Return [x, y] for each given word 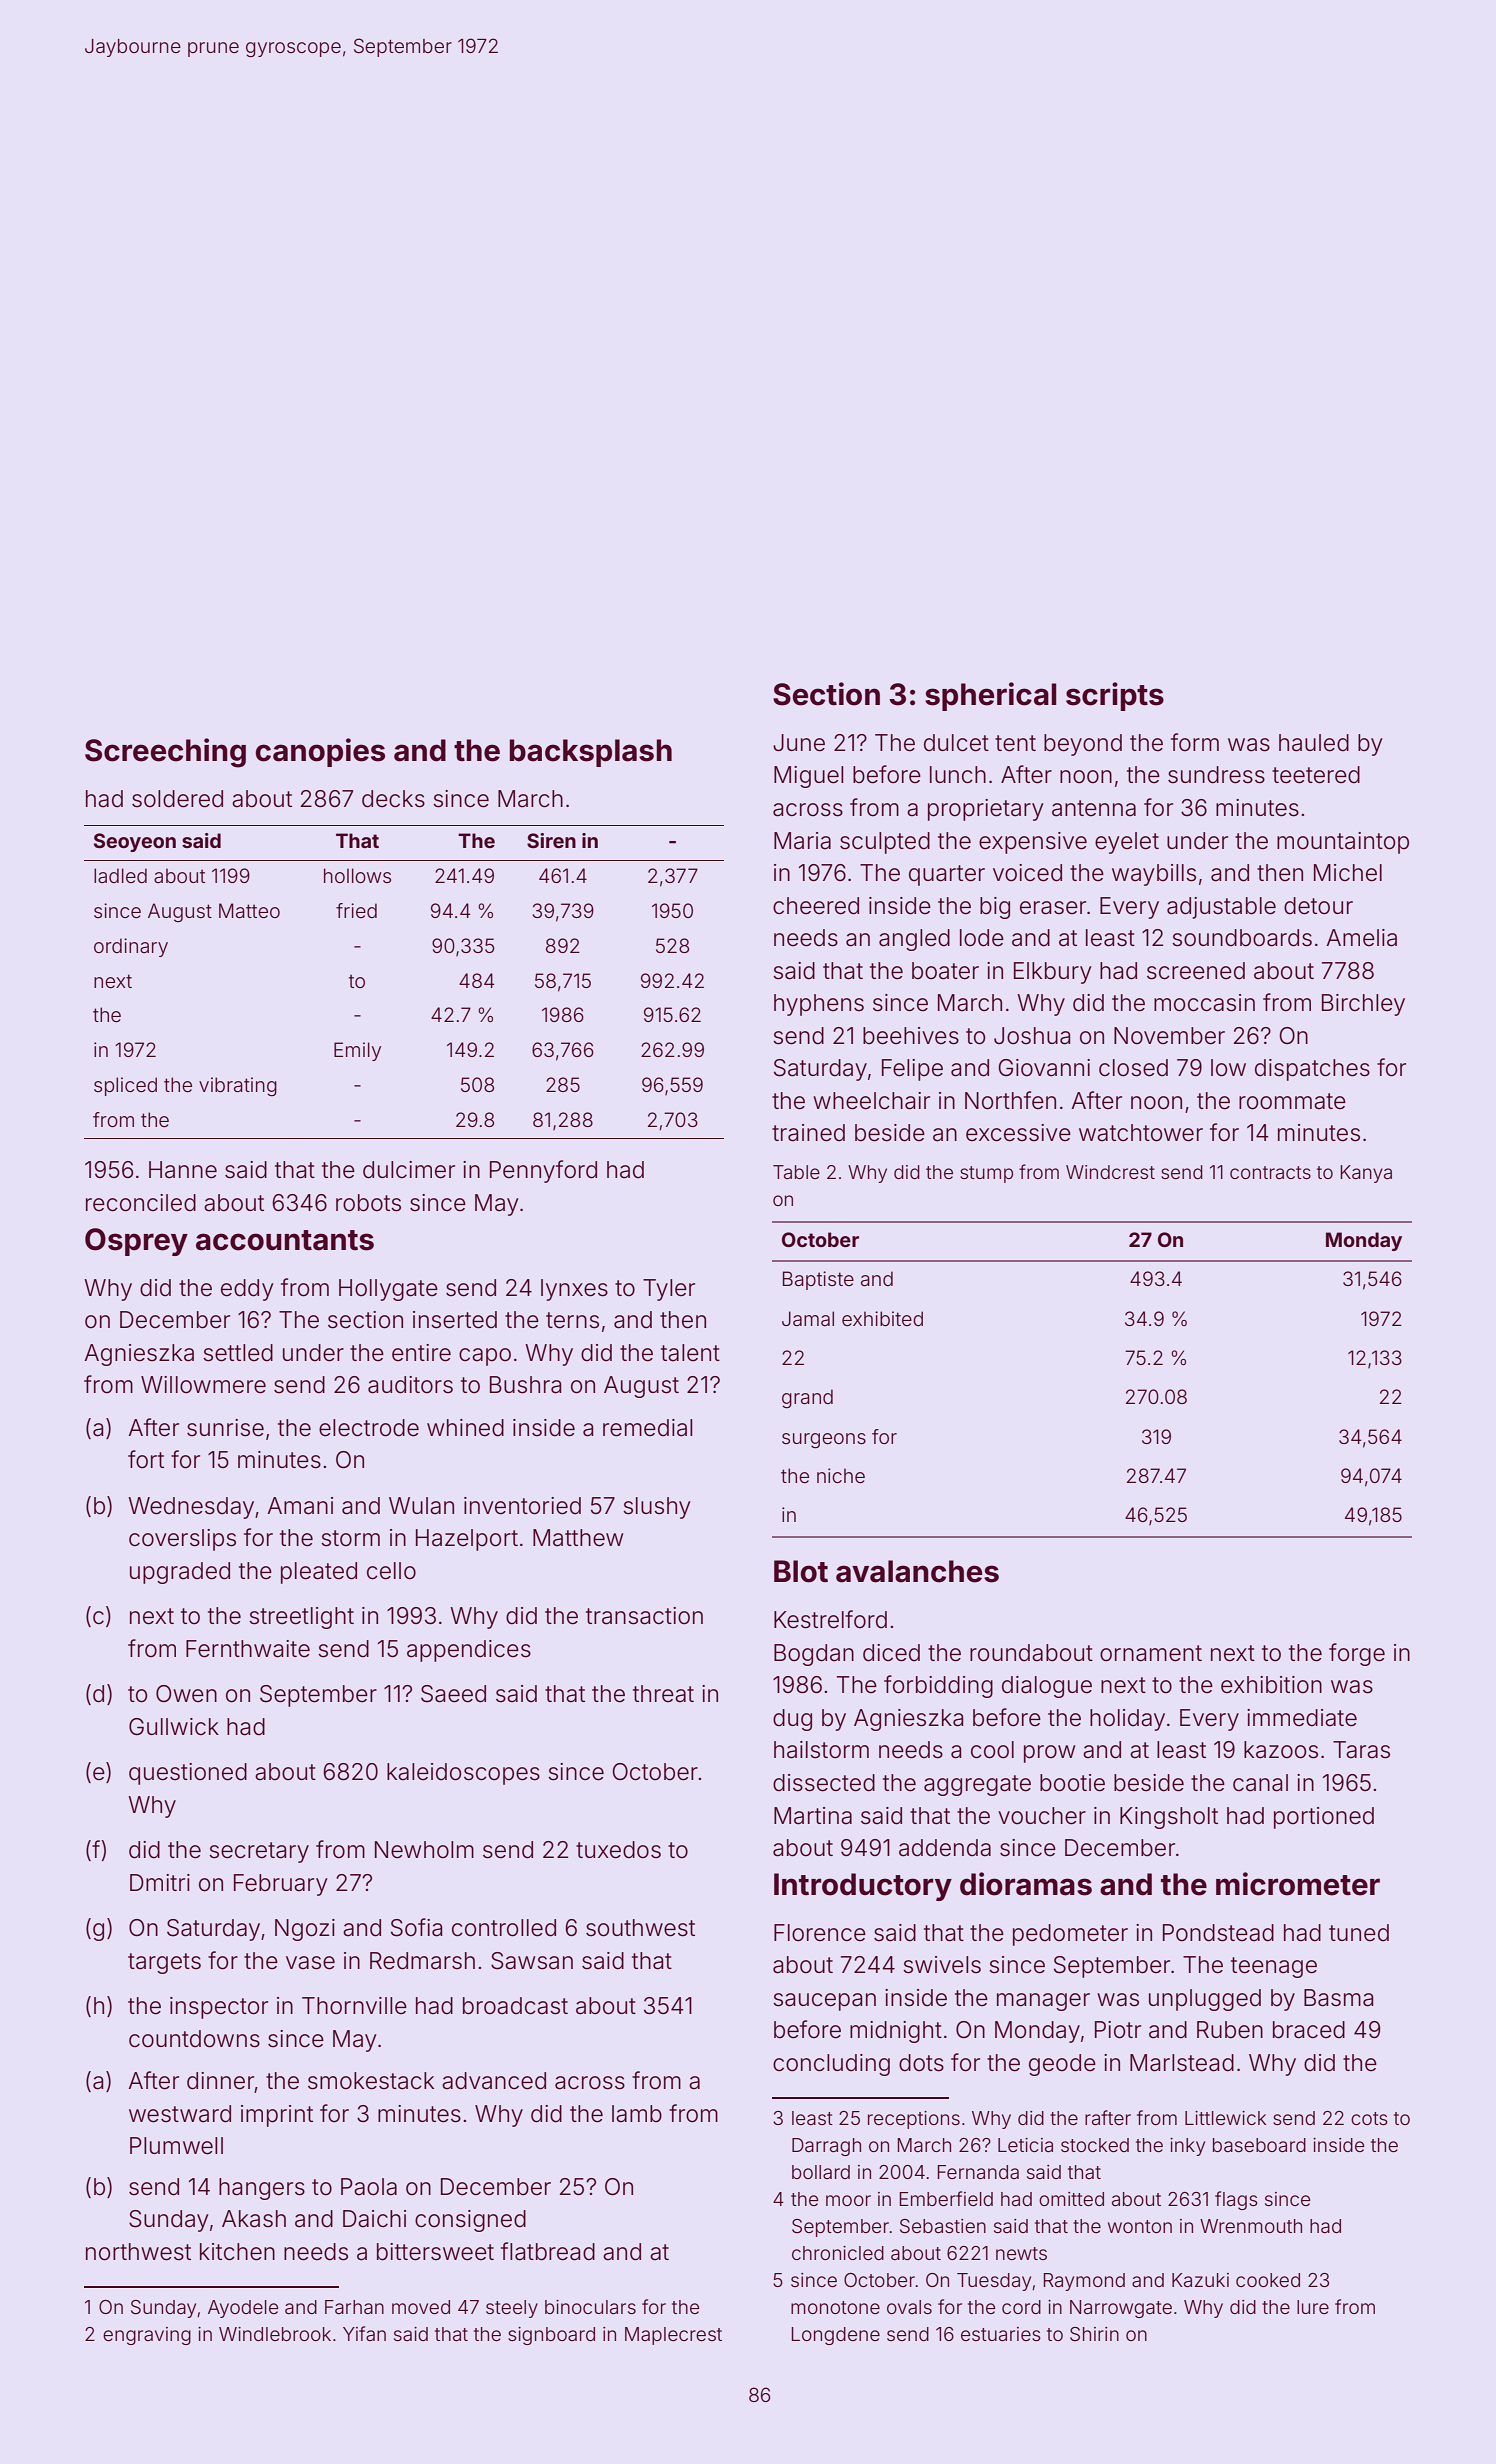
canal [1260, 1783]
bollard [821, 2172]
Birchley [1363, 1005]
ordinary [131, 947]
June [799, 743]
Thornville [354, 2006]
